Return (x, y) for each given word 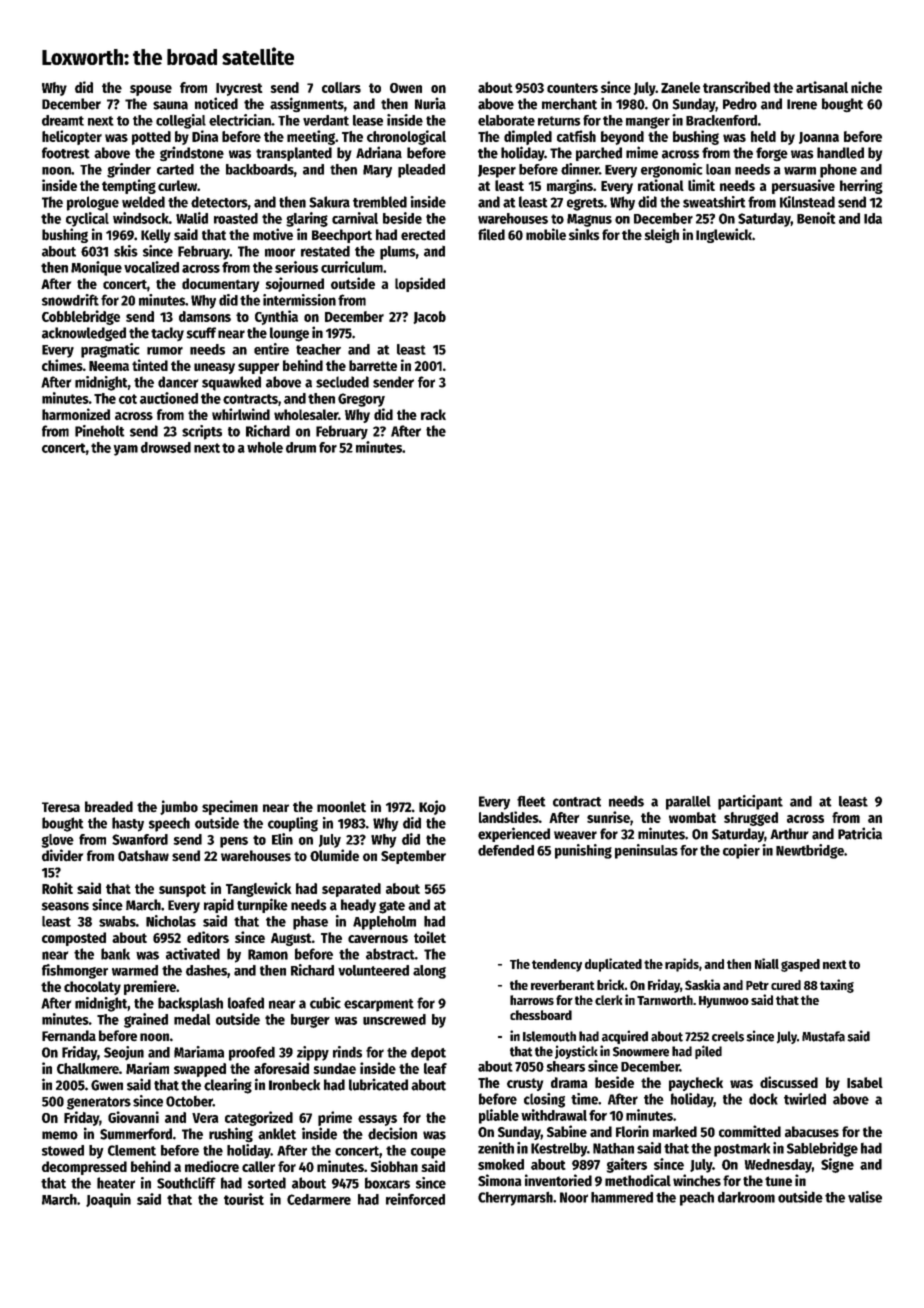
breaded (109, 807)
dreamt (63, 120)
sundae (334, 1068)
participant (750, 802)
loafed (246, 1003)
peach (697, 1199)
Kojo (432, 807)
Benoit (816, 218)
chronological (406, 137)
